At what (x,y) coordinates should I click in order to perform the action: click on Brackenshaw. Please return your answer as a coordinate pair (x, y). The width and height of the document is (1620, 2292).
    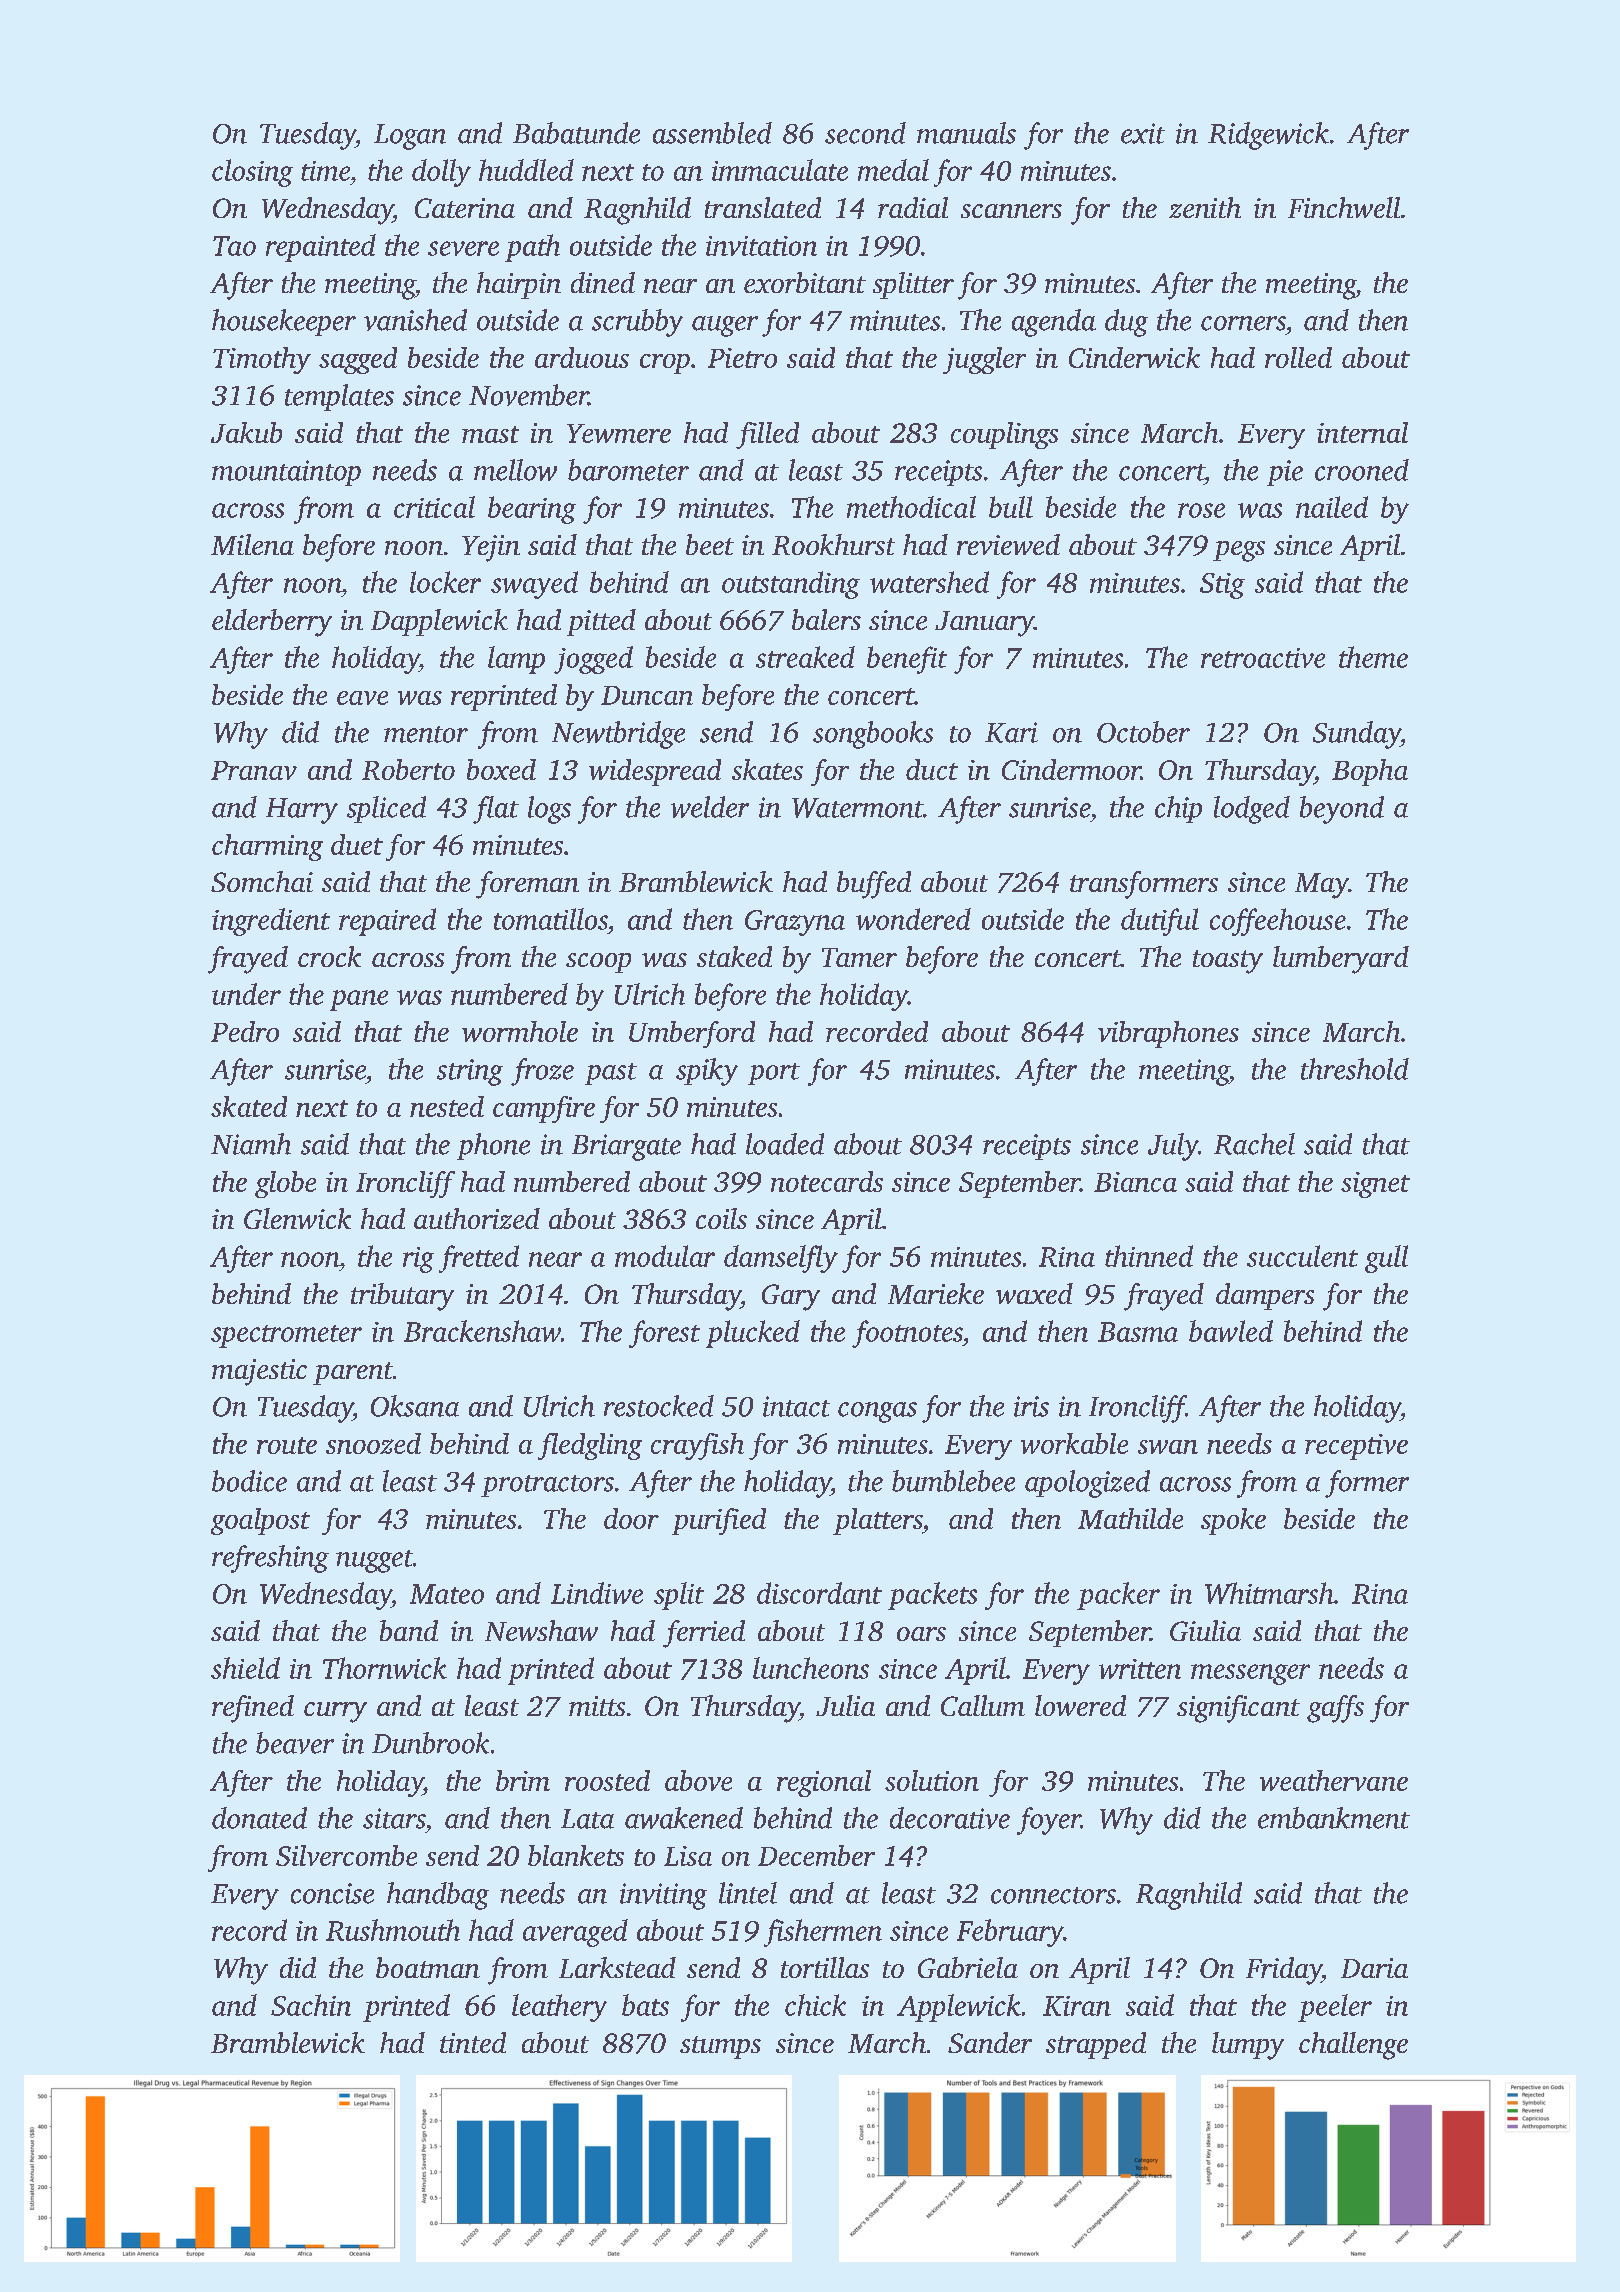
    Looking at the image, I should click on (482, 1331).
